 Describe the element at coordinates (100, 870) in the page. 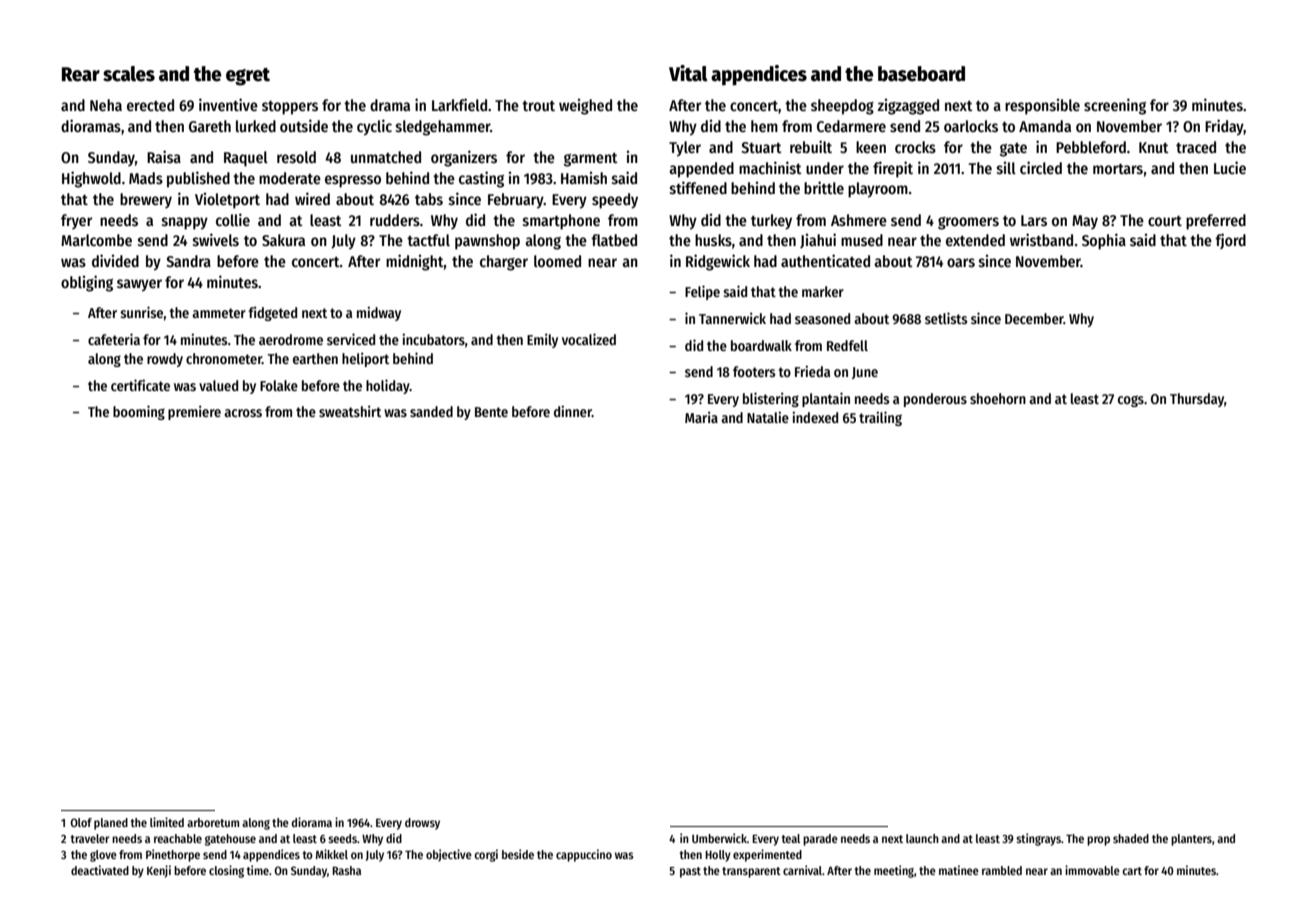

I see `deactivated` at that location.
